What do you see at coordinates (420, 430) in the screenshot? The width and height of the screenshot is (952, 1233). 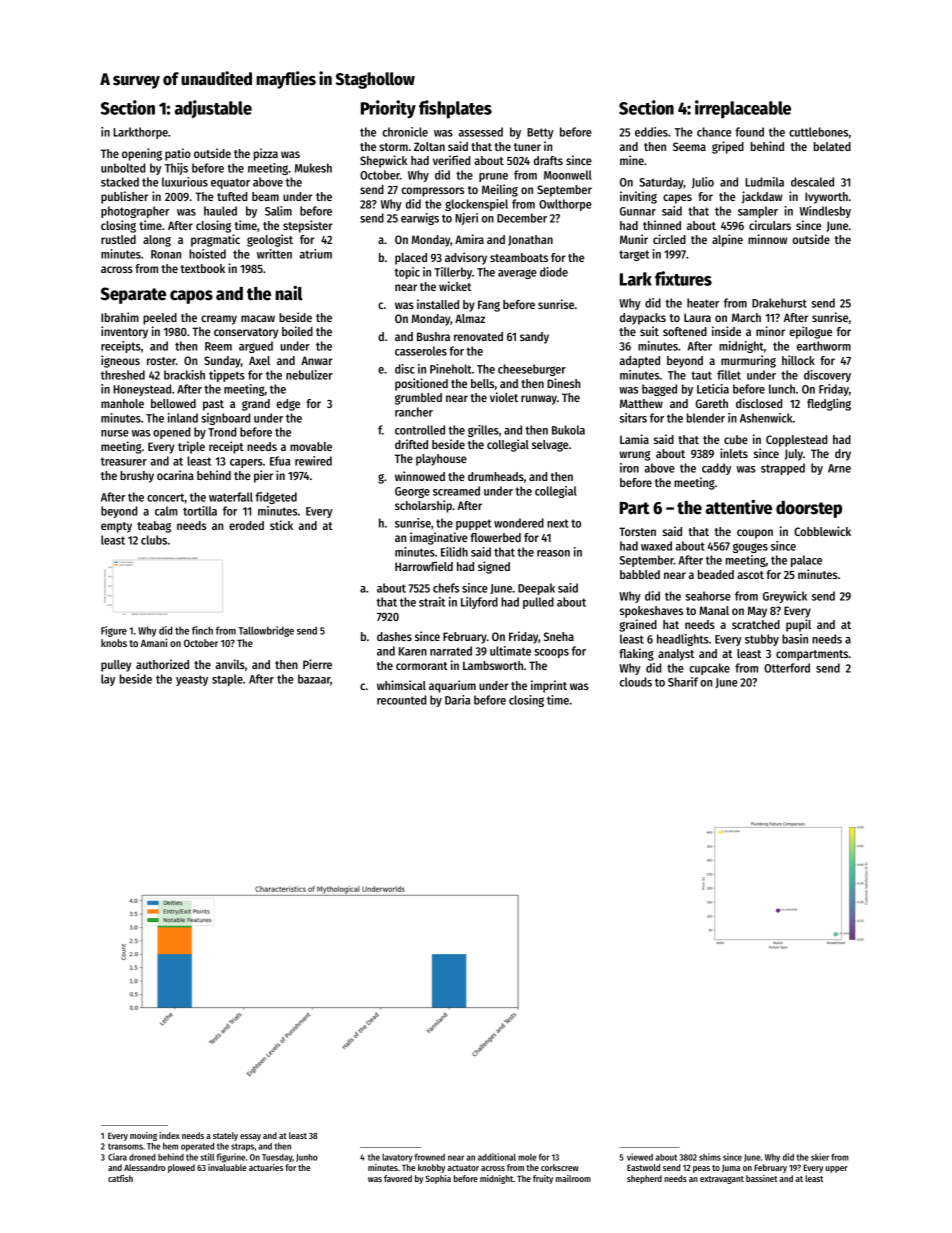 I see `controlled` at bounding box center [420, 430].
